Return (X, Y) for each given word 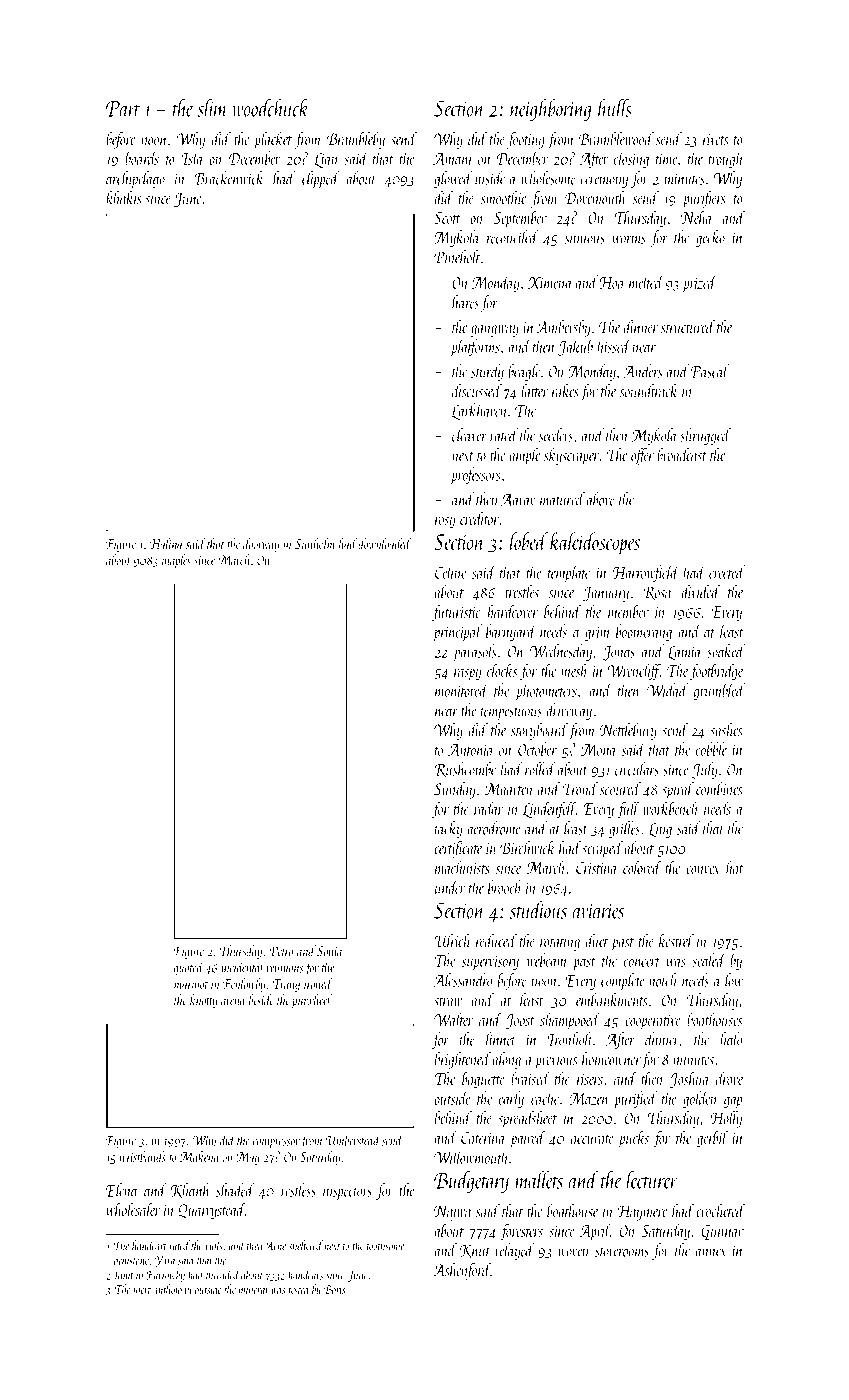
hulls (615, 108)
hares (465, 302)
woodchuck (271, 108)
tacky (448, 829)
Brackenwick (229, 178)
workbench (671, 808)
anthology (172, 1290)
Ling (660, 830)
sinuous (585, 238)
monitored (461, 690)
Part (123, 109)
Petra (282, 951)
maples (176, 561)
